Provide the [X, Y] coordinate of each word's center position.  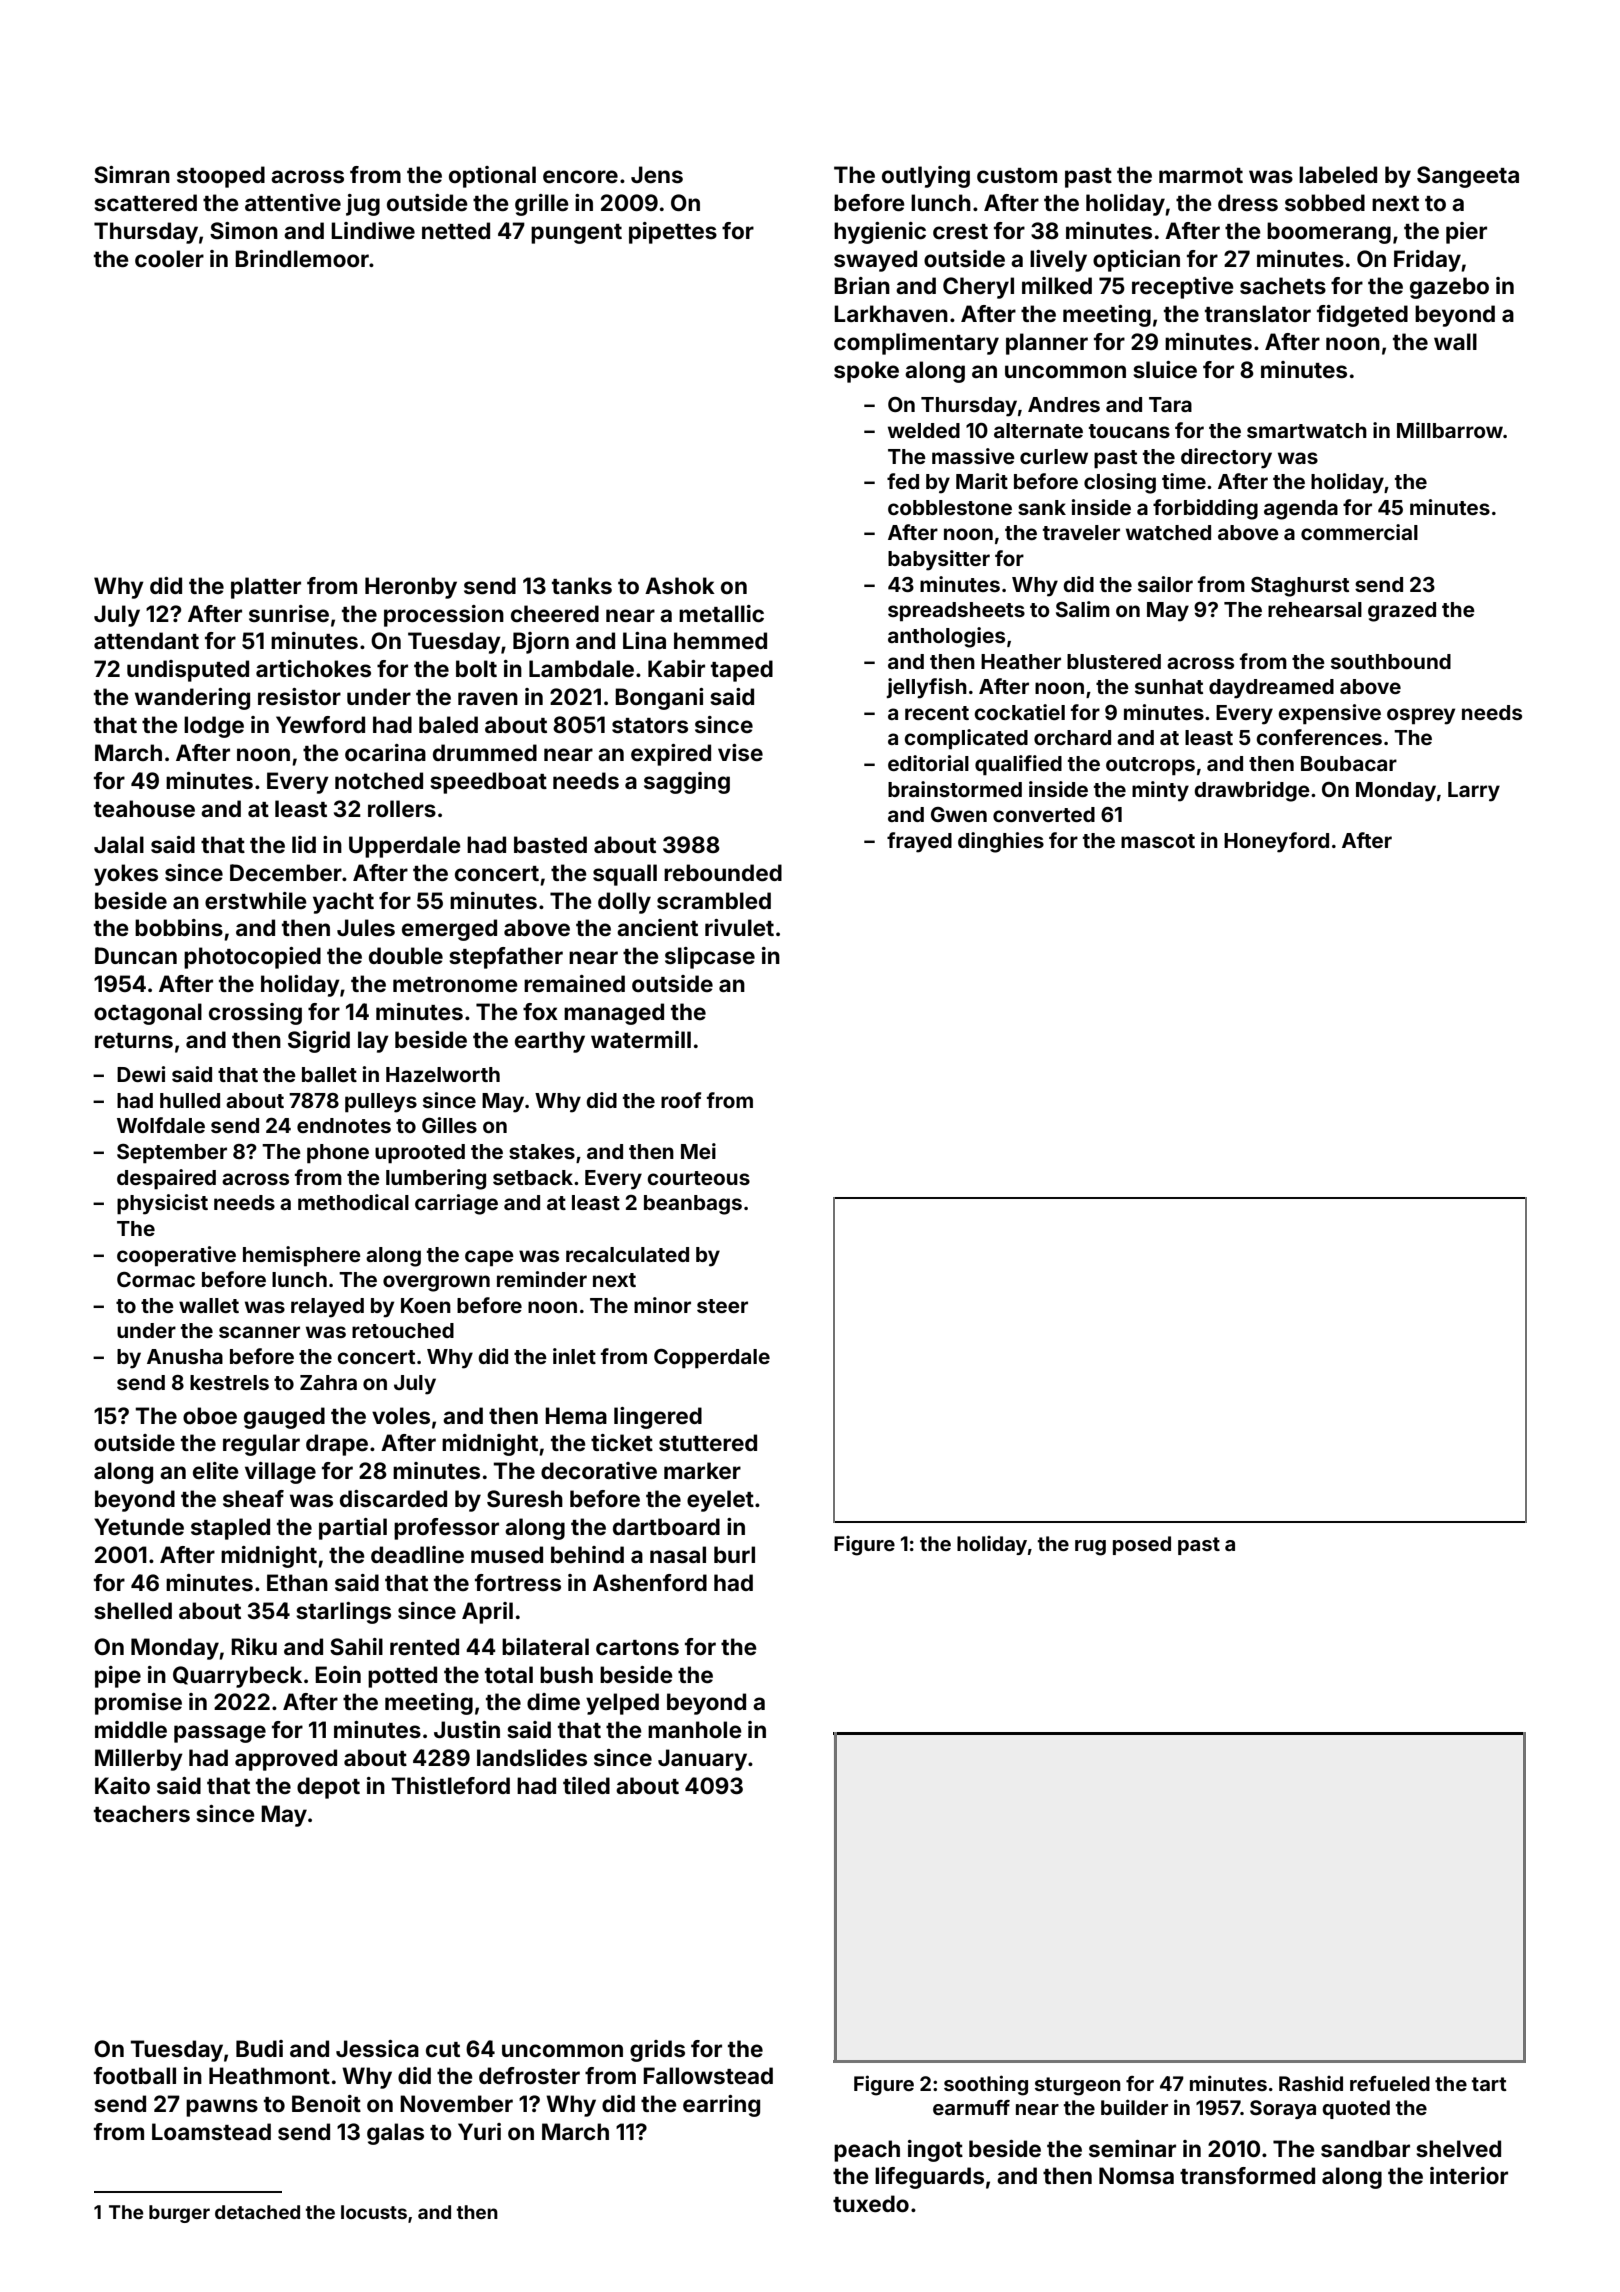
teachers [142, 1813]
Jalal [119, 844]
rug [1090, 1548]
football [135, 2075]
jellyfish [926, 688]
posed [1142, 1545]
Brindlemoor [302, 258]
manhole [695, 1729]
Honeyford [1276, 842]
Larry [1474, 792]
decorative [599, 1470]
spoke [866, 372]
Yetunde [139, 1526]
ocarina [385, 752]
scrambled [714, 900]
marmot [1201, 175]
